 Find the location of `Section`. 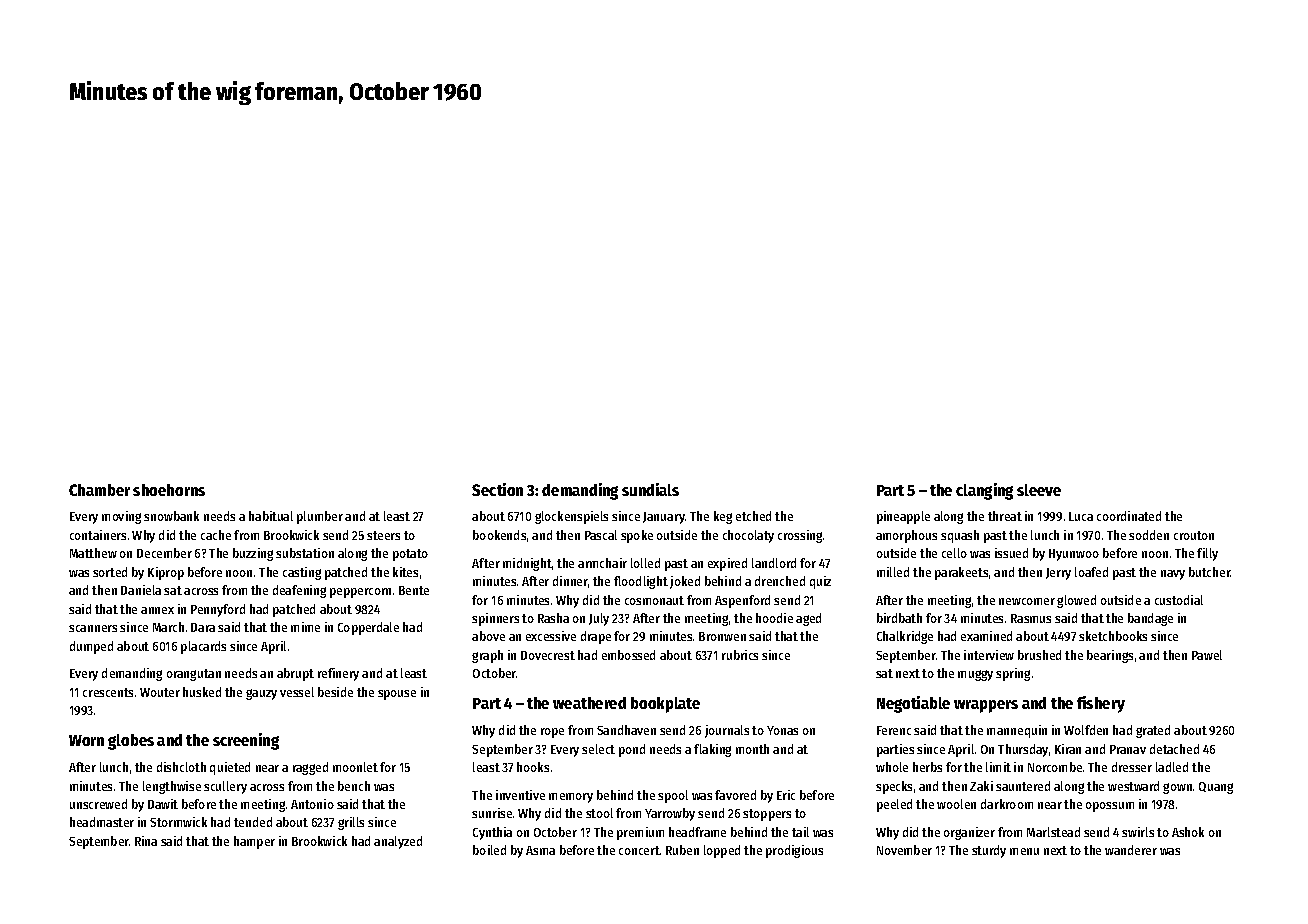

Section is located at coordinates (497, 489).
